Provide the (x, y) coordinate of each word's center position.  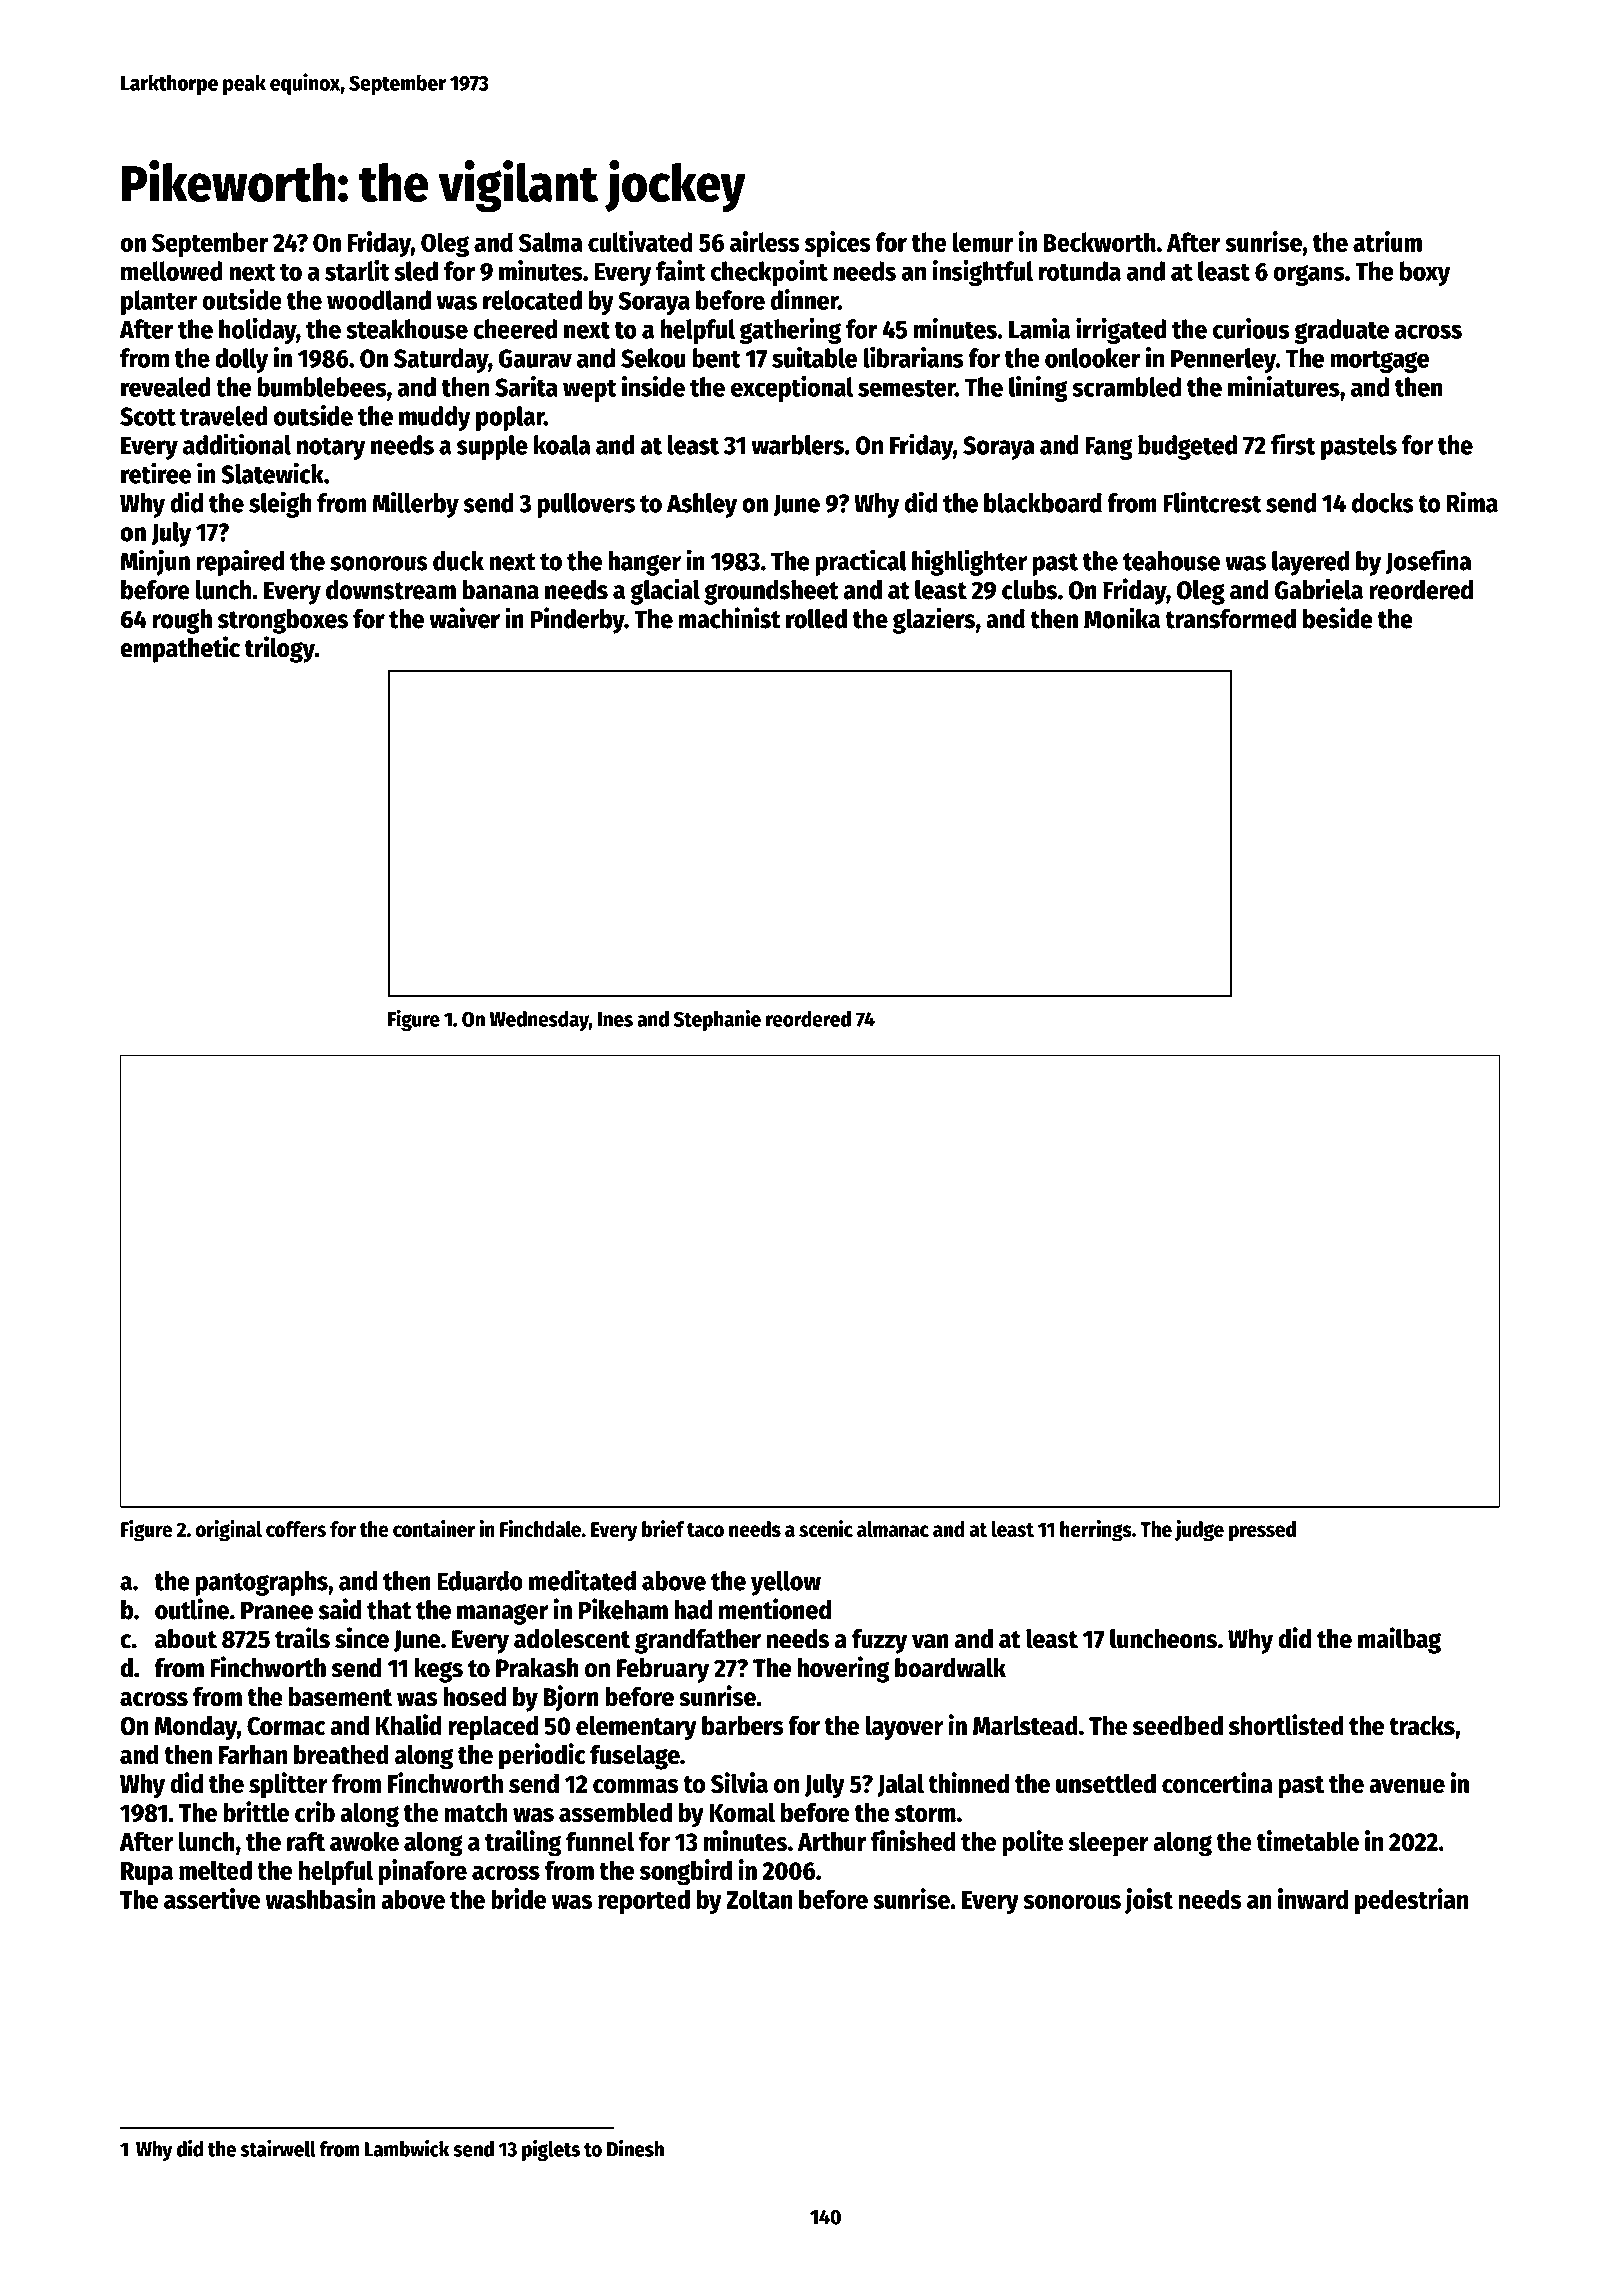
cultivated (640, 241)
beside (1338, 618)
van (930, 1641)
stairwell (278, 2148)
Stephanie (717, 1020)
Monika (1122, 618)
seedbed (1178, 1726)
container (434, 1528)
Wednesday (539, 1021)
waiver (464, 618)
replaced (493, 1728)
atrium (1387, 241)
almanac (893, 1529)
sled (416, 271)
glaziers (934, 620)
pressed (1262, 1531)
